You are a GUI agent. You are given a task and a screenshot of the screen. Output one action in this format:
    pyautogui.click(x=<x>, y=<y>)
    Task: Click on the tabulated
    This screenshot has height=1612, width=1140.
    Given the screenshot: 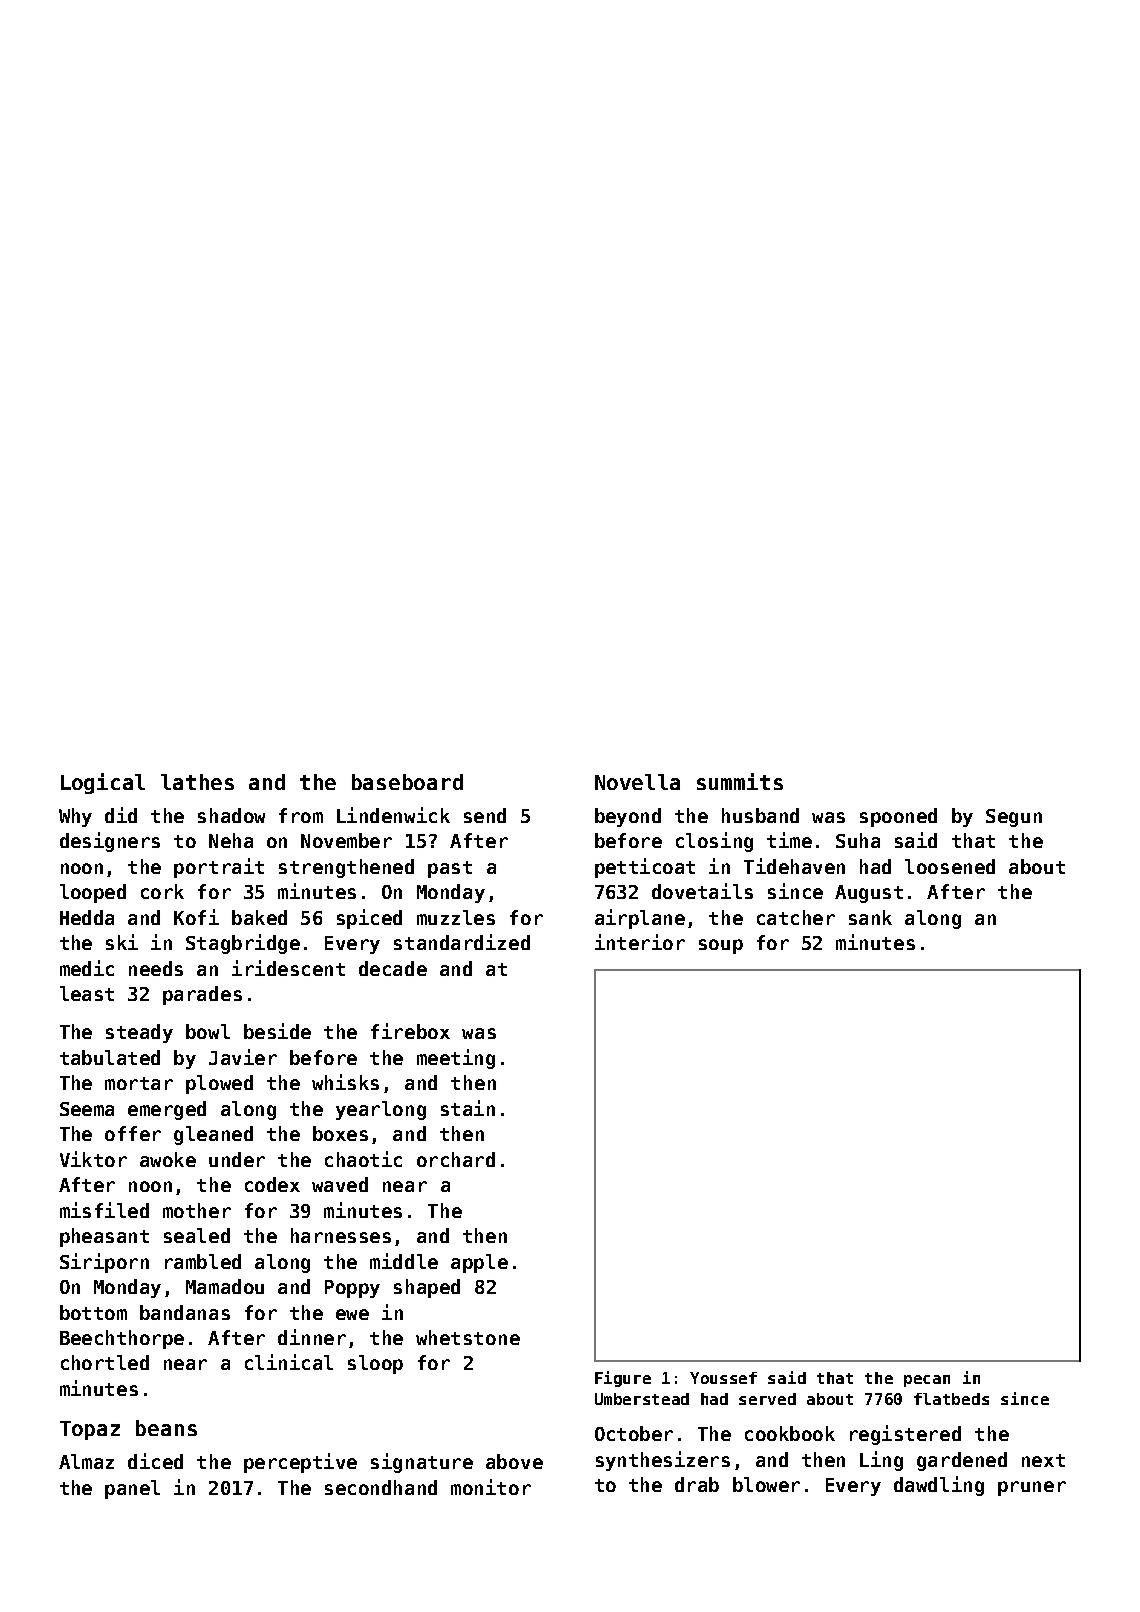 What is the action you would take?
    pyautogui.click(x=110, y=1057)
